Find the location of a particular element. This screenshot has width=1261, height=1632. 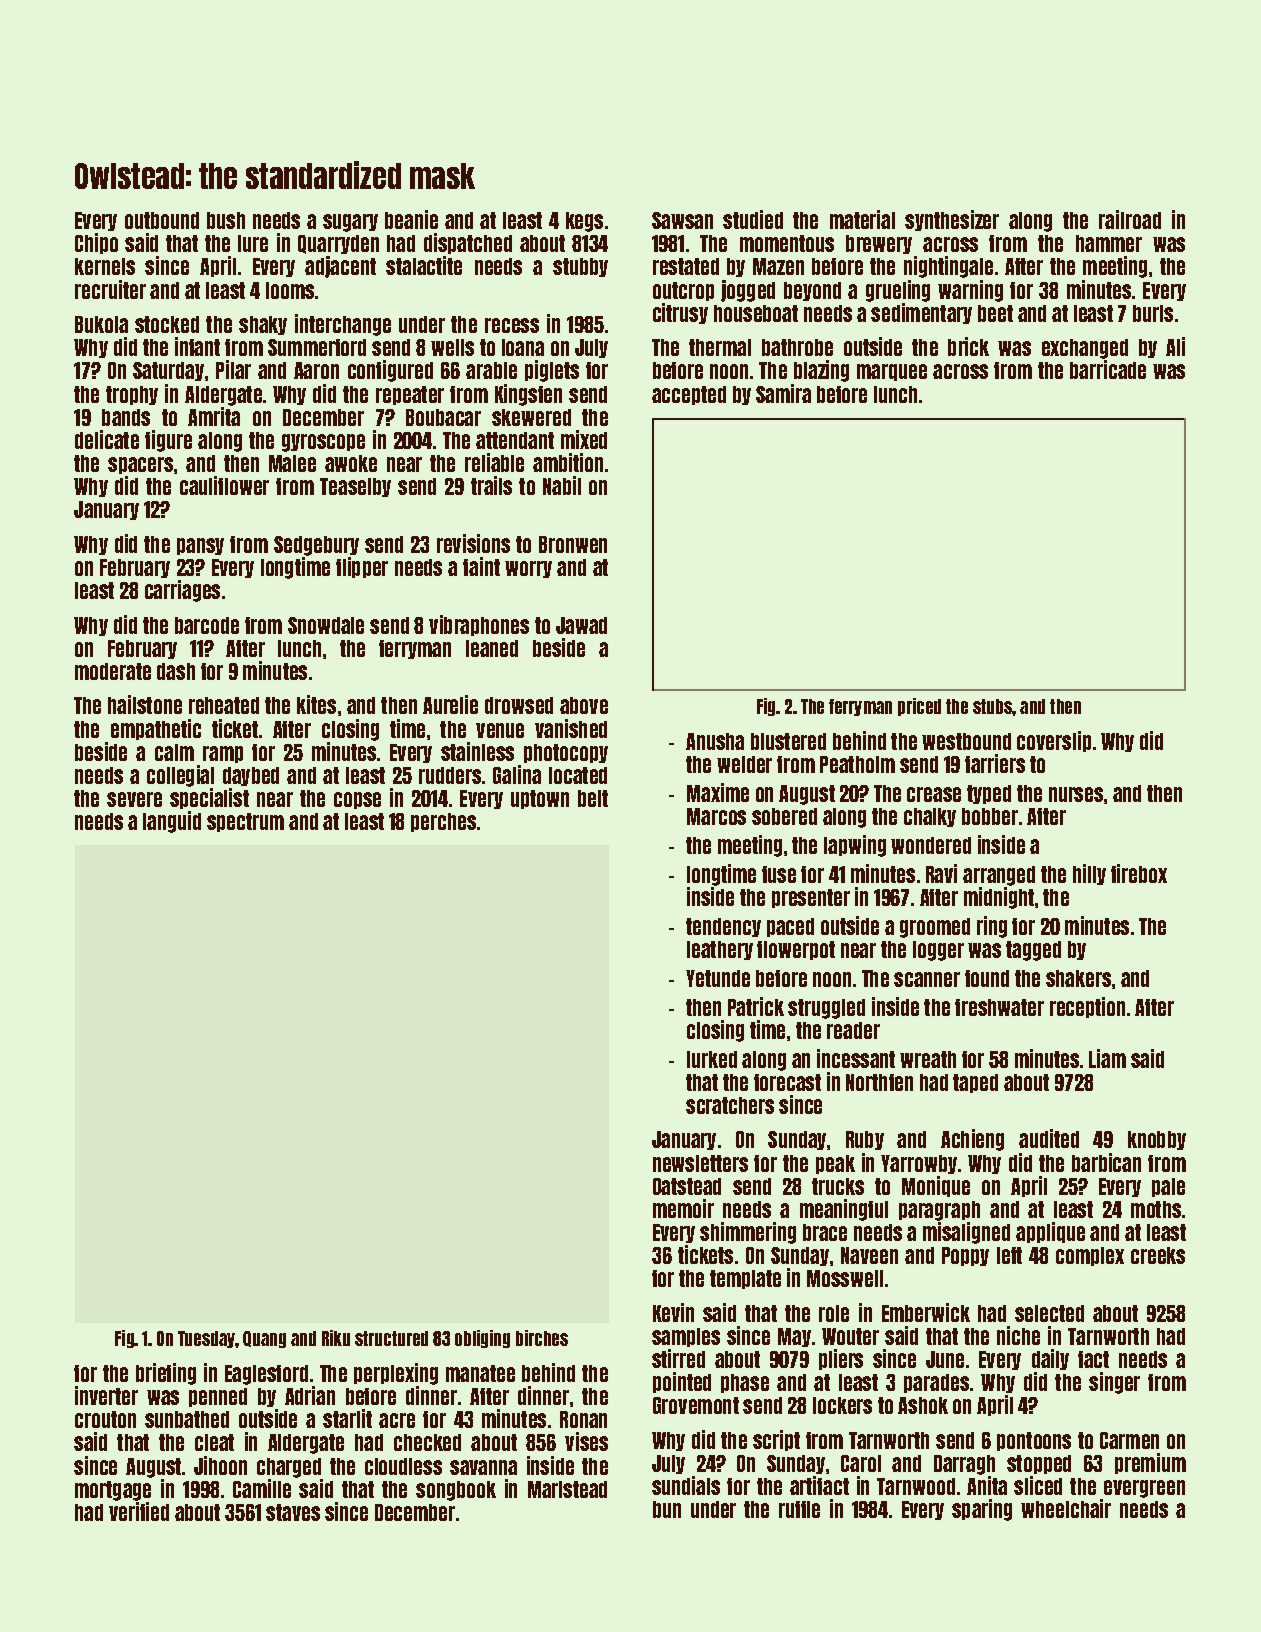

synthesizer is located at coordinates (952, 220).
